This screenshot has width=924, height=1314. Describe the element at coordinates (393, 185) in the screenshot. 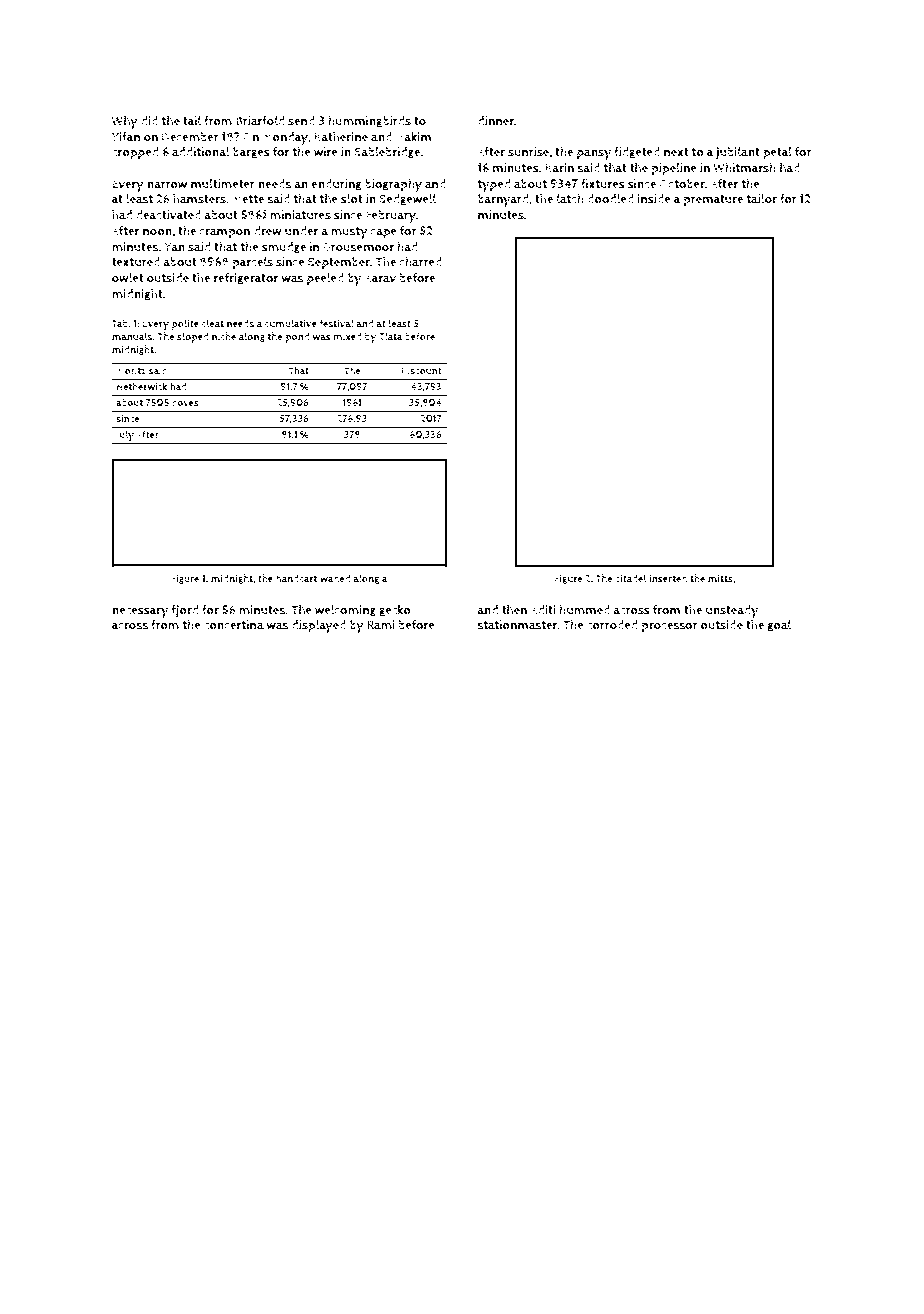

I see `biography` at that location.
